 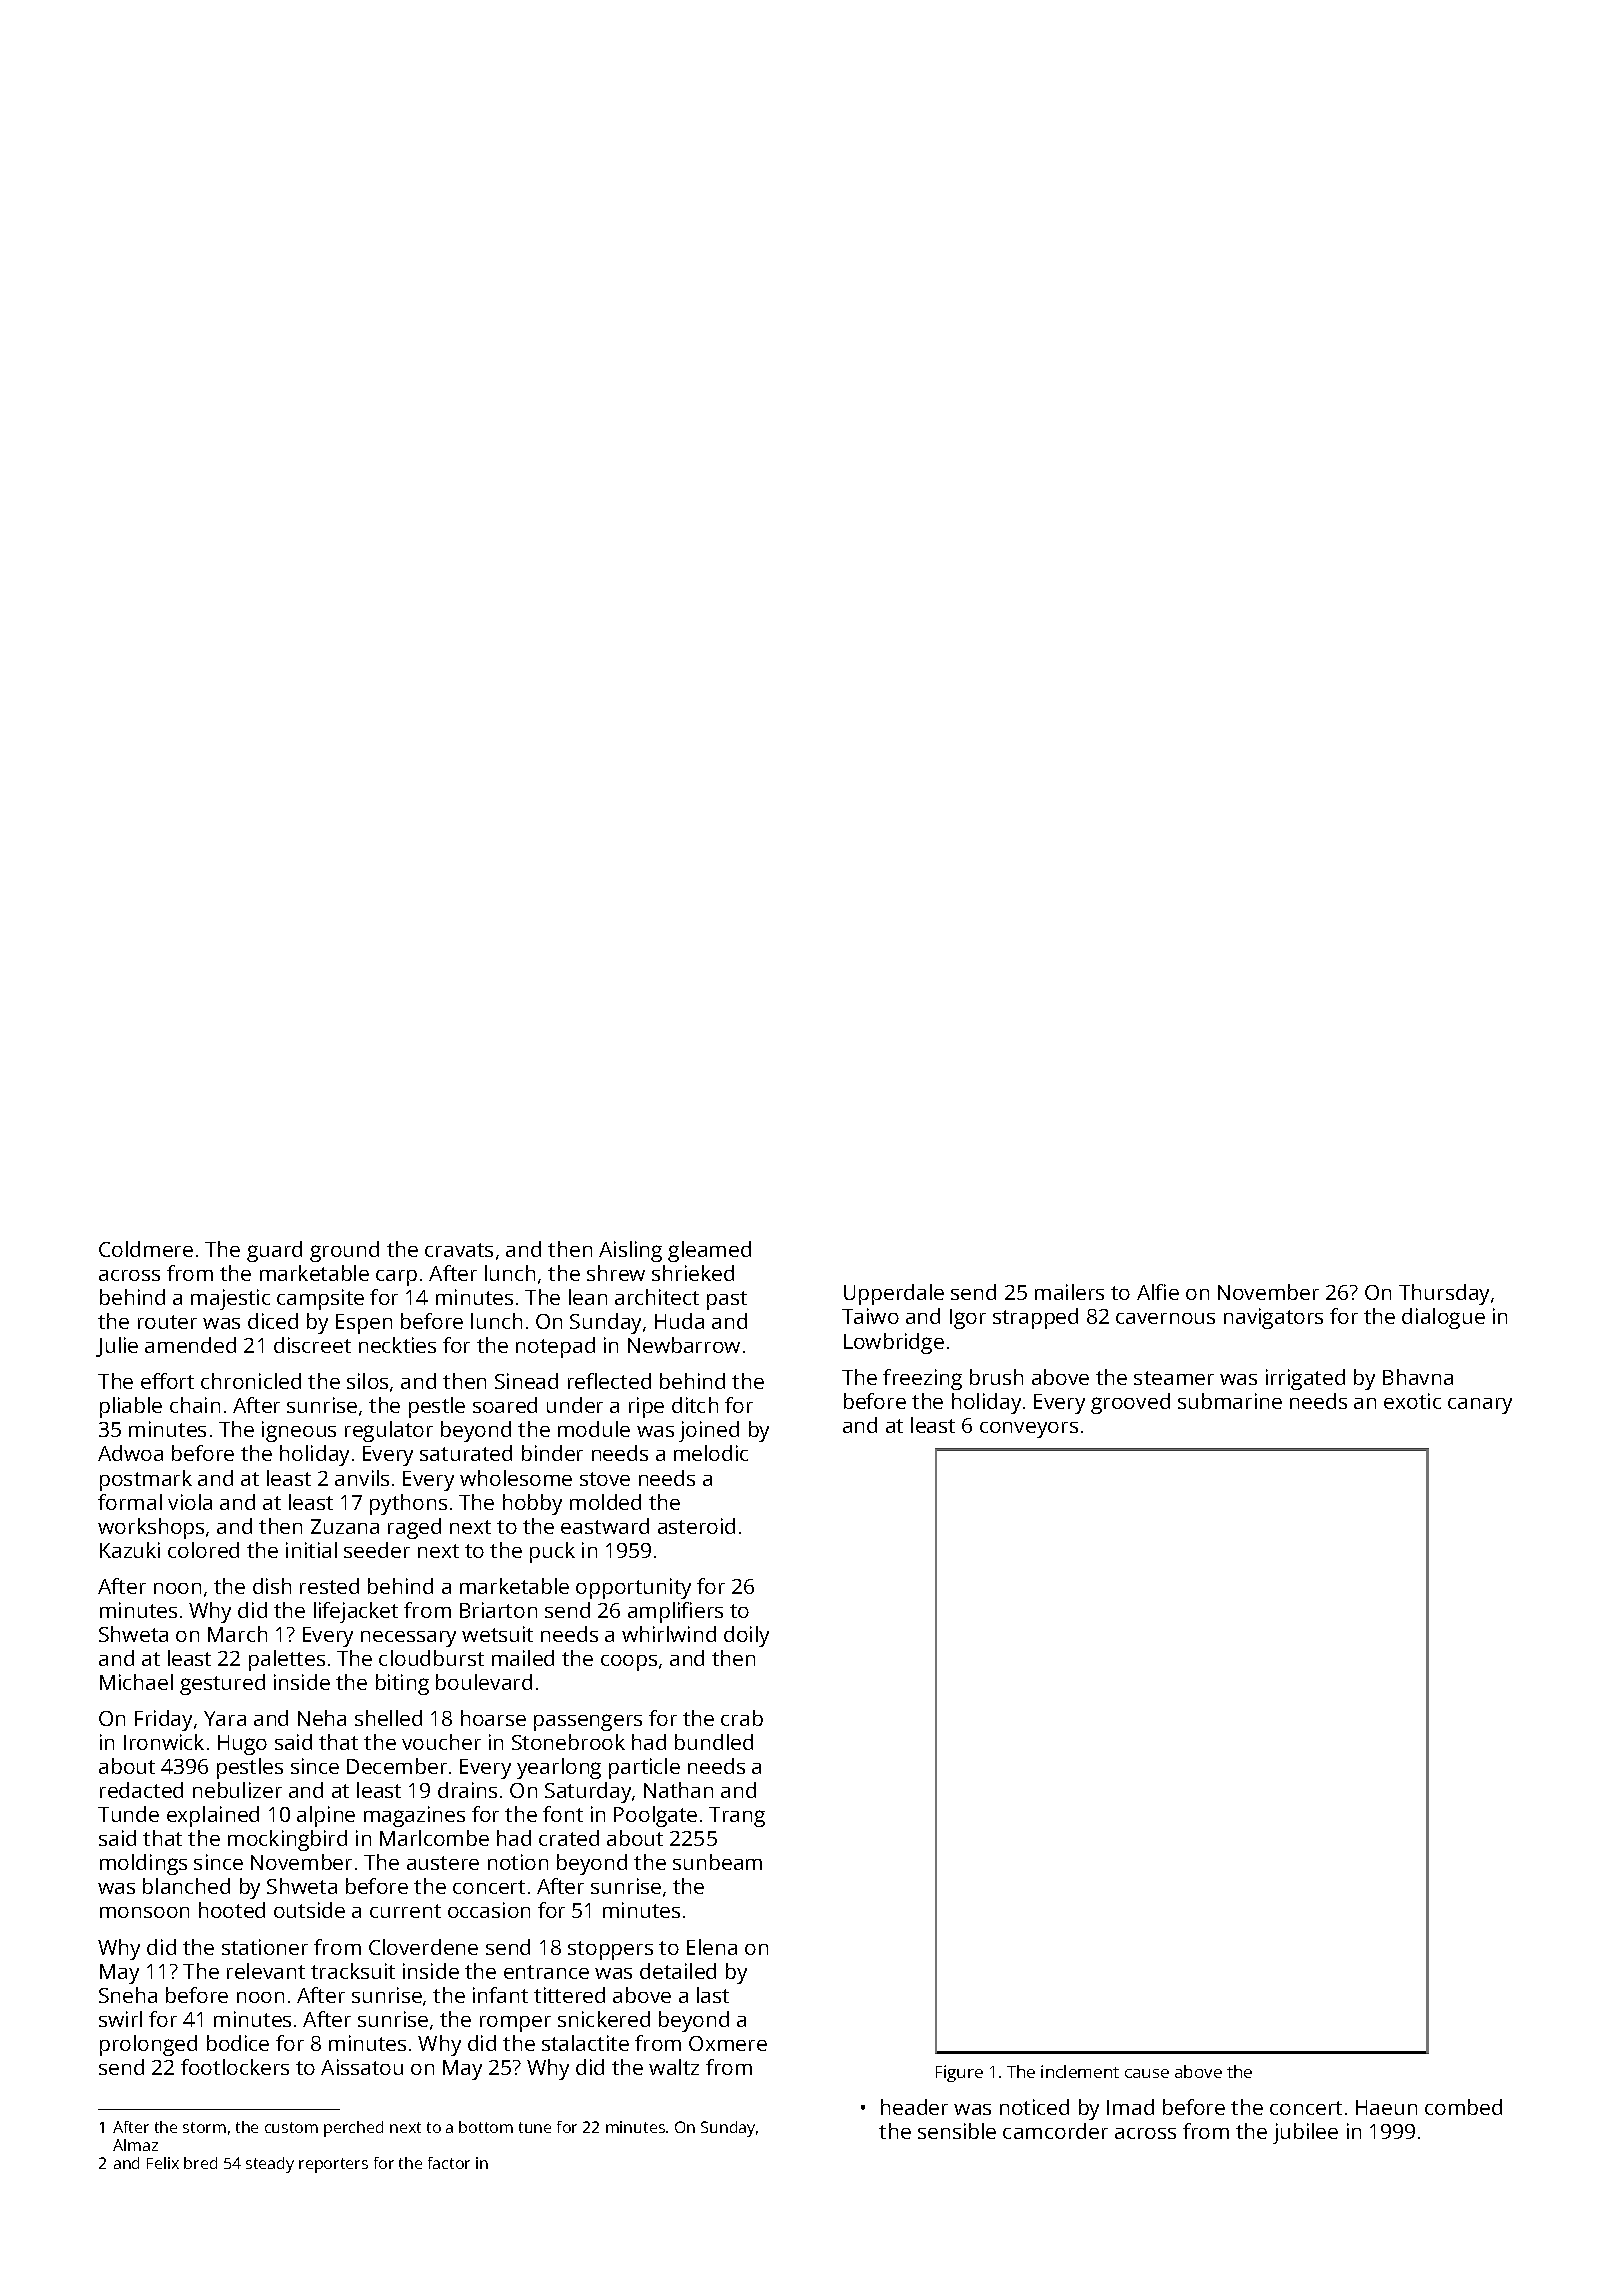 What do you see at coordinates (552, 1552) in the page?
I see `puck` at bounding box center [552, 1552].
